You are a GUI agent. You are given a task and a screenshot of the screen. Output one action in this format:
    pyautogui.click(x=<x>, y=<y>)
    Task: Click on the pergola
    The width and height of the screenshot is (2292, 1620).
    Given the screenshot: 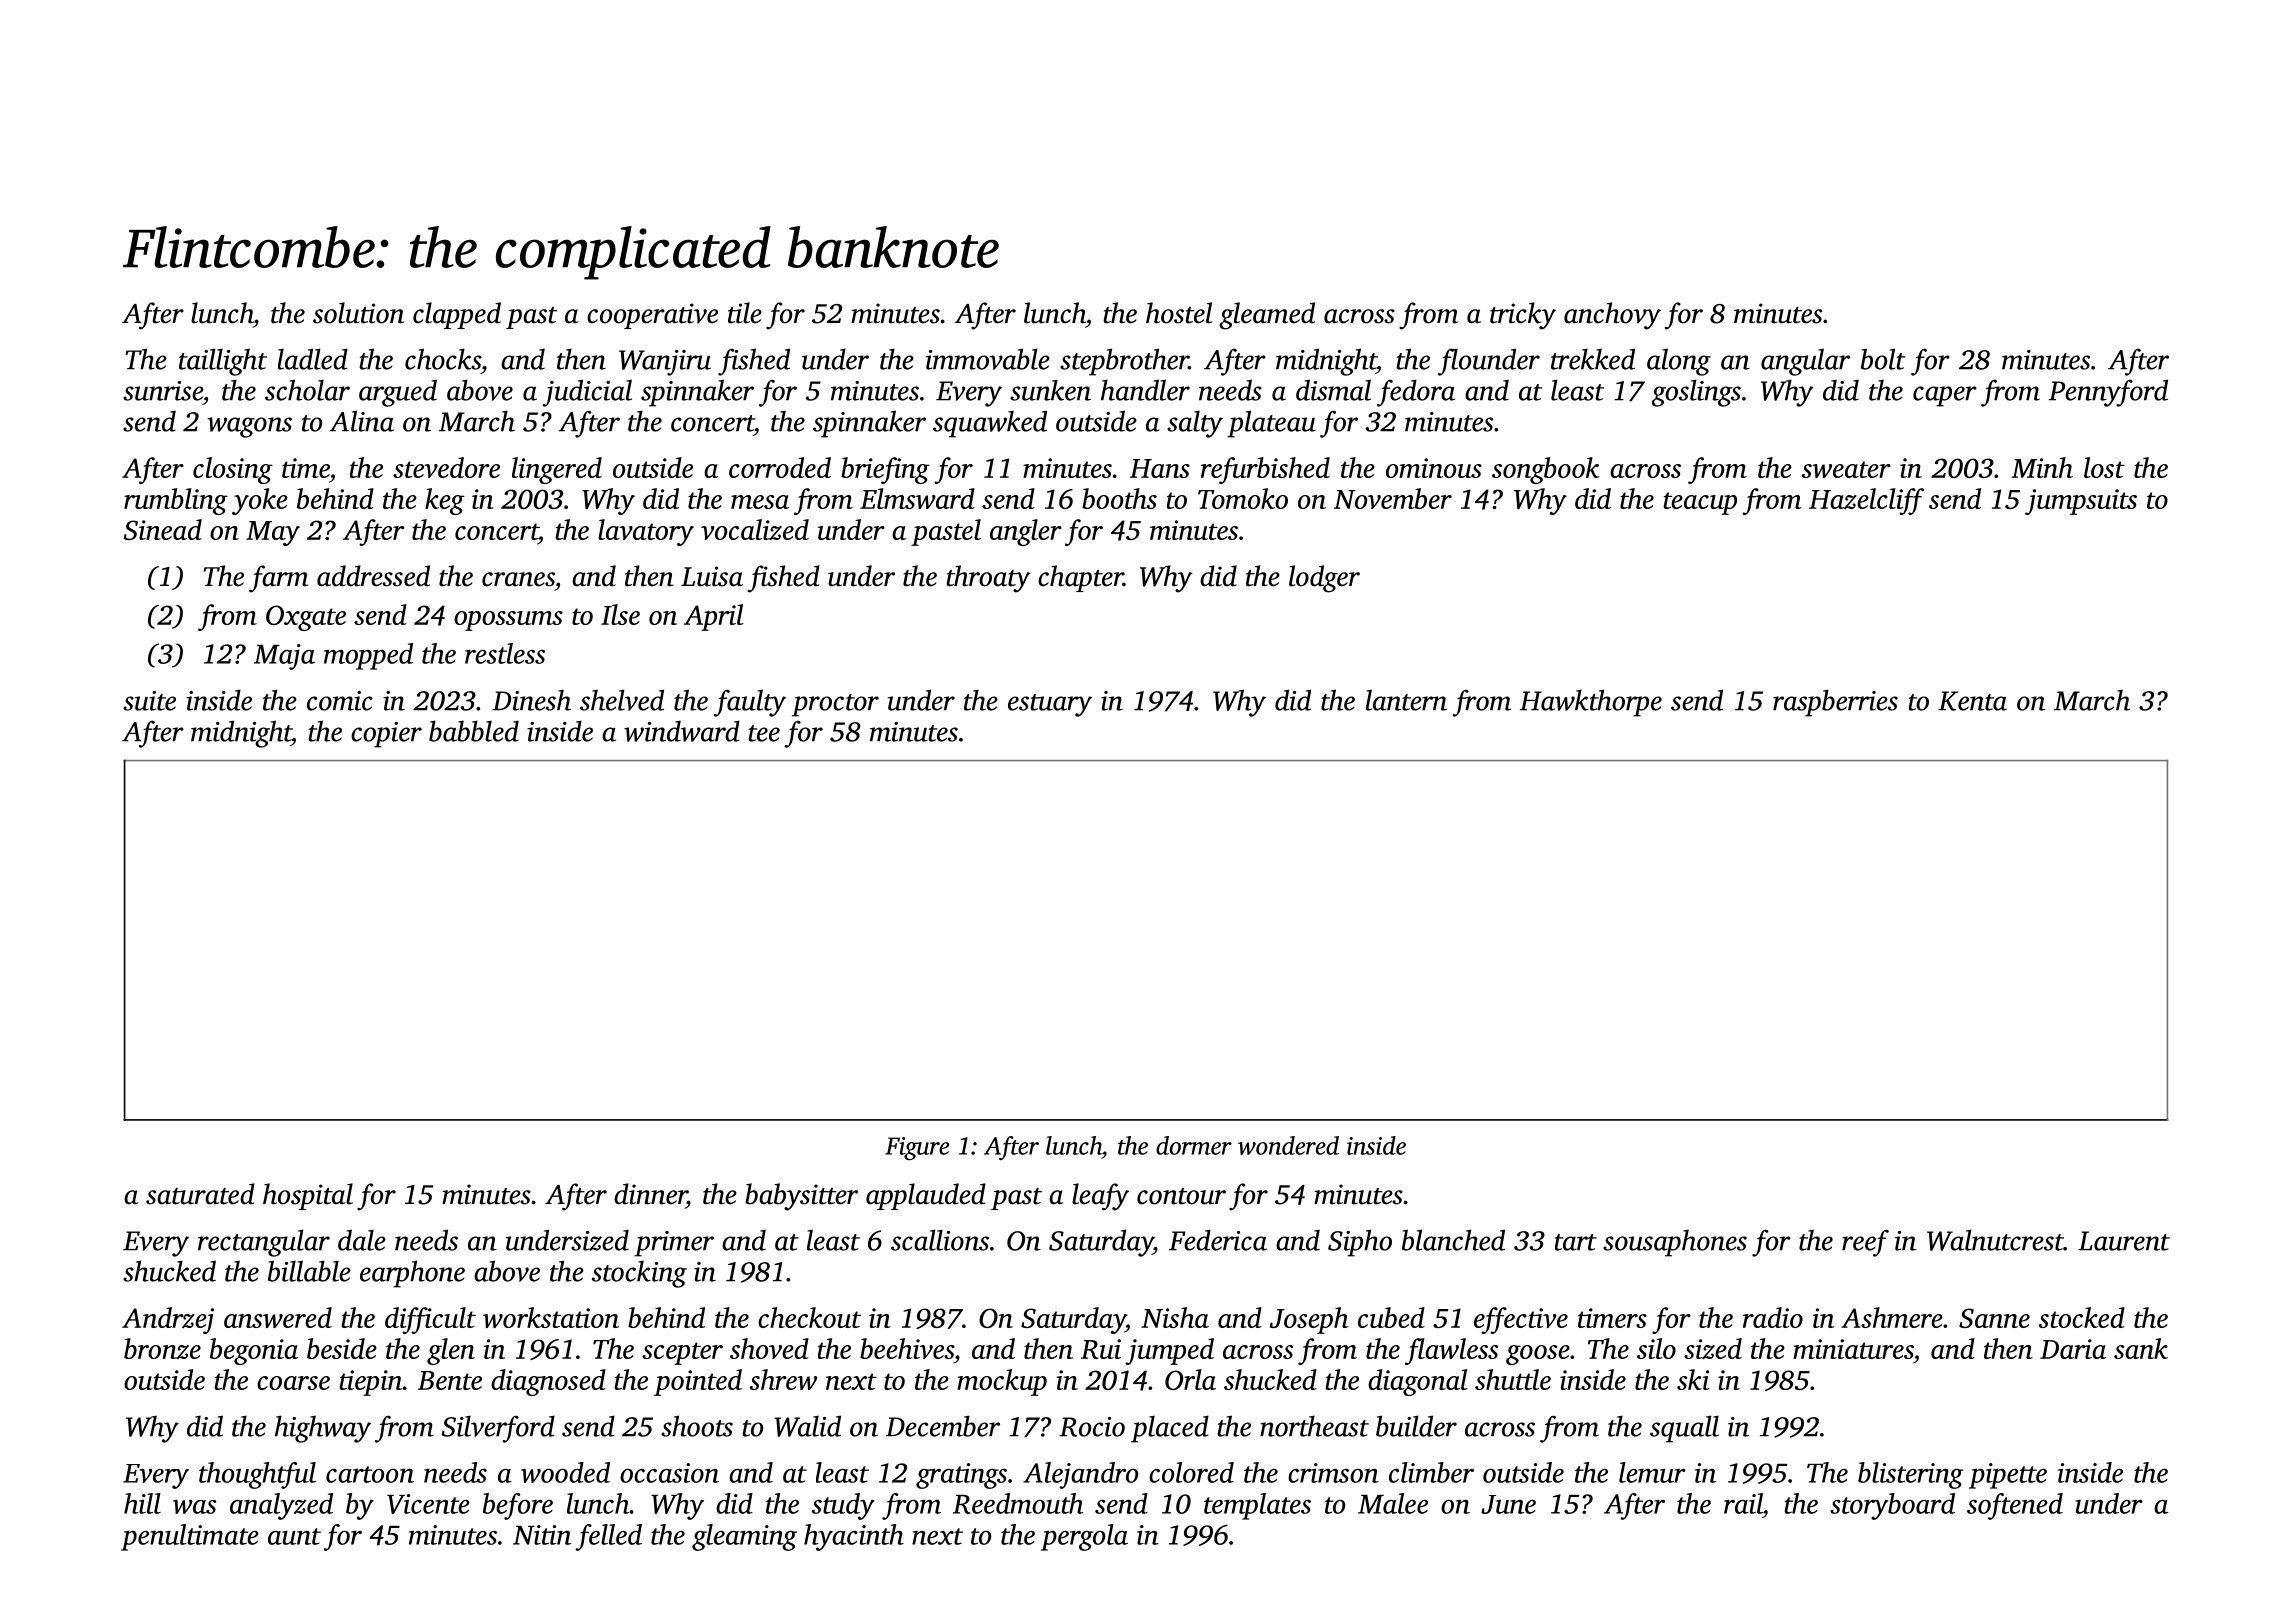 What is the action you would take?
    pyautogui.click(x=1084, y=1537)
